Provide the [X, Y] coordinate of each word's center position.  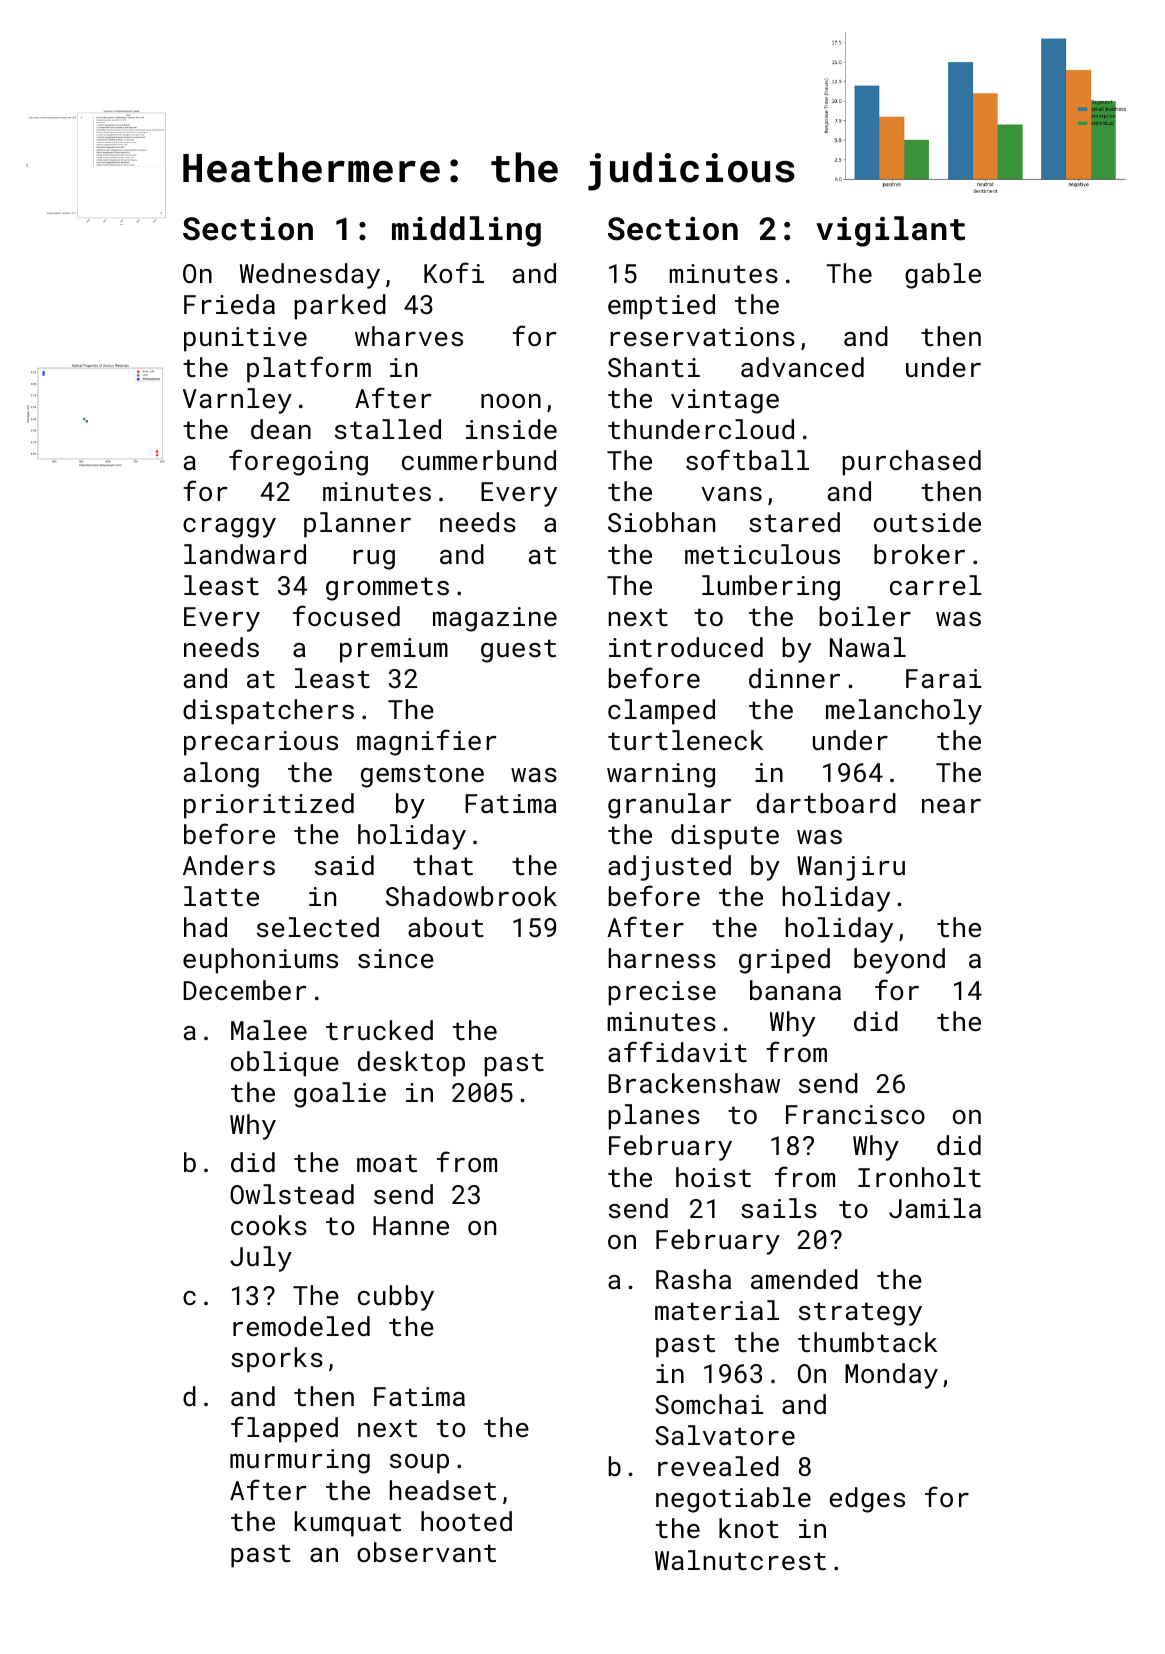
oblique [285, 1064]
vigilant [890, 231]
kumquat [348, 1524]
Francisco [855, 1114]
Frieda [229, 304]
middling [466, 231]
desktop [411, 1064]
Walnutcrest [740, 1560]
